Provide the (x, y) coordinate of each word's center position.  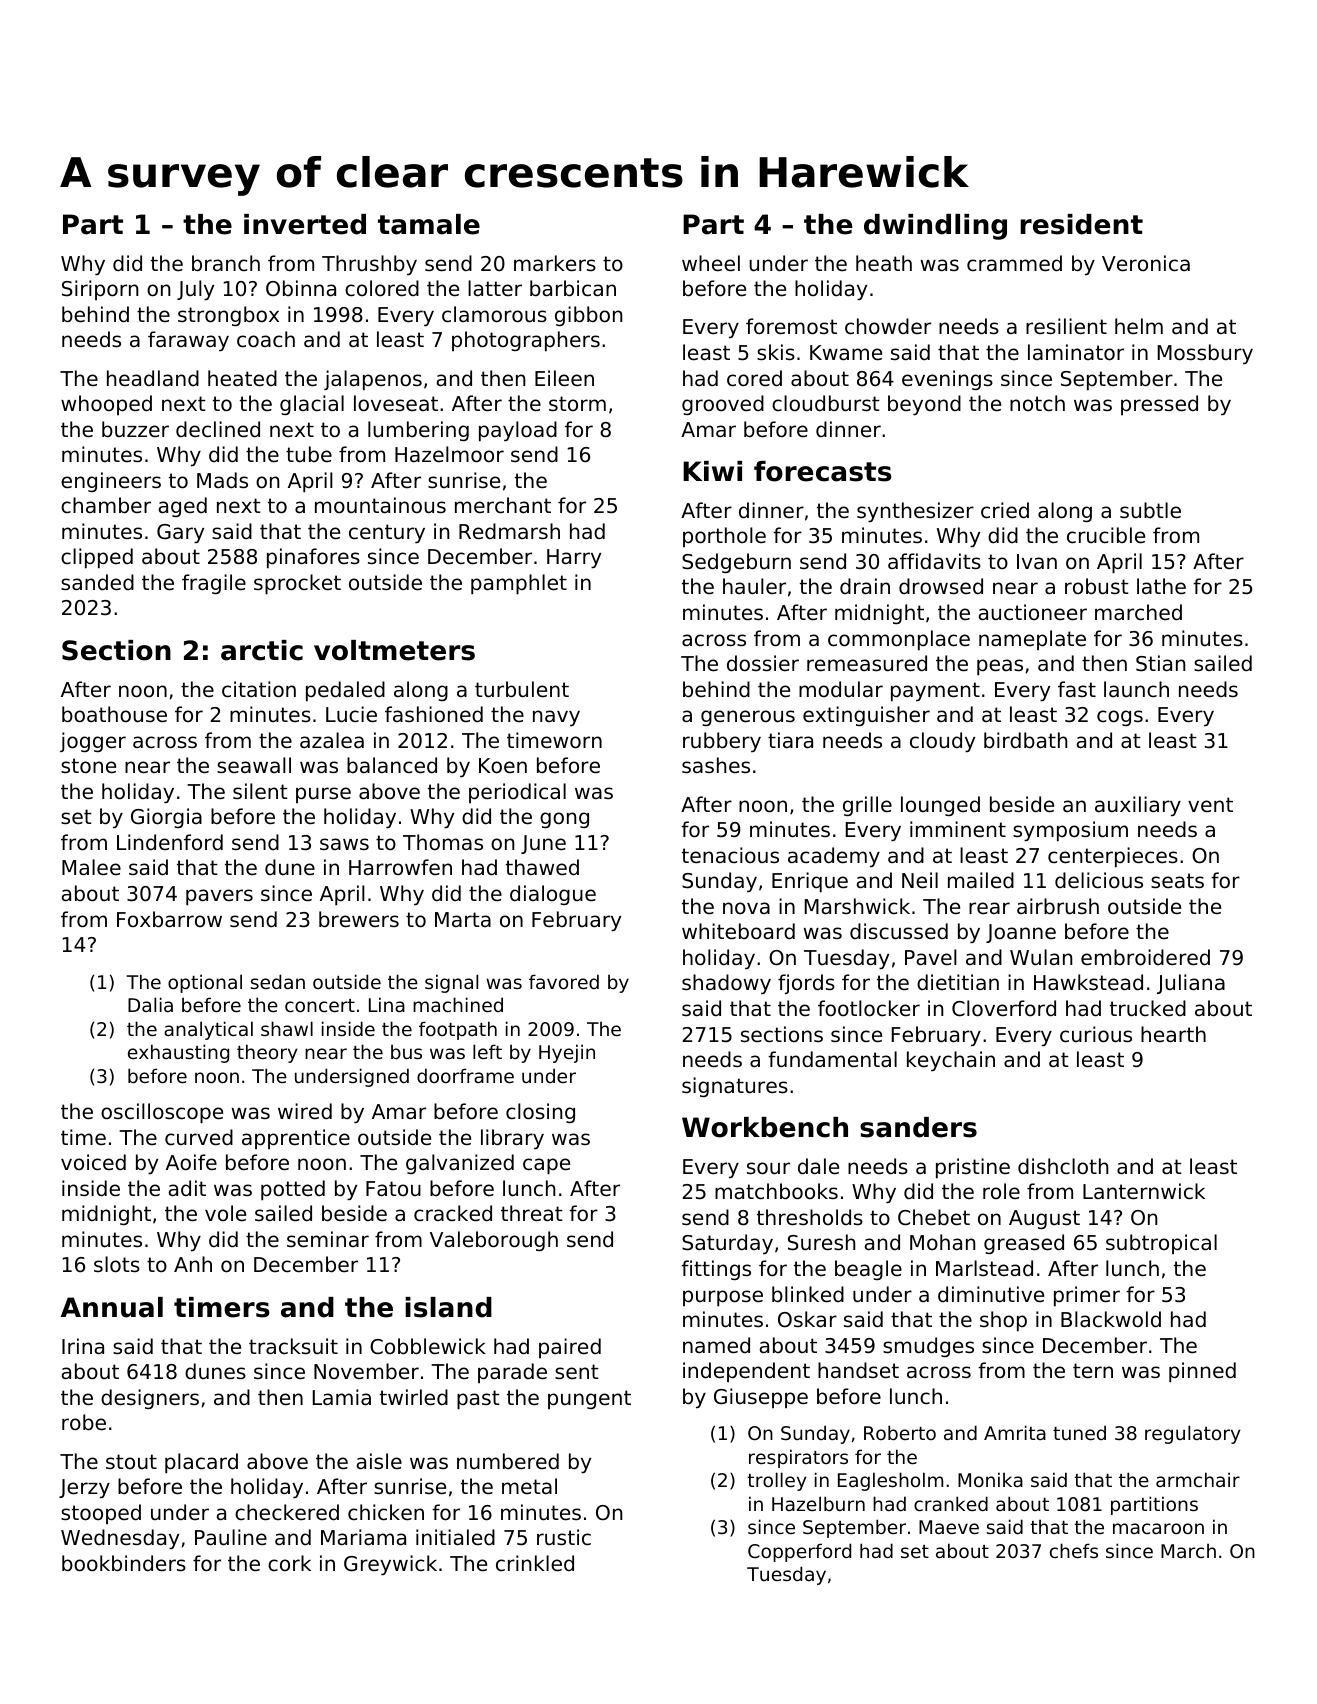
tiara (790, 740)
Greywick (390, 1565)
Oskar (807, 1319)
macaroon (1158, 1528)
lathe (1161, 586)
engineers (111, 482)
